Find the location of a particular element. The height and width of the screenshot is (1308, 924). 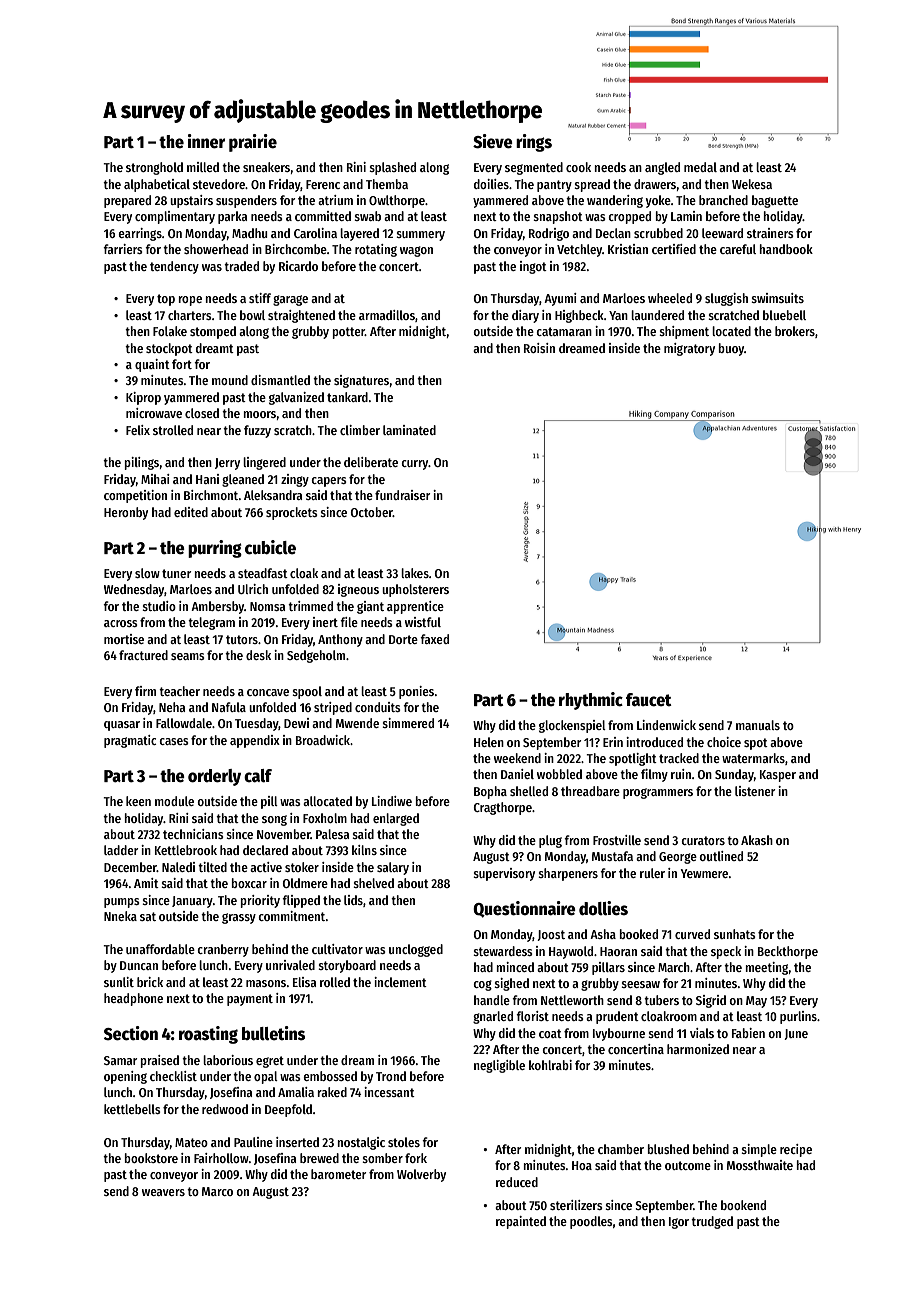

weavers is located at coordinates (163, 1192).
